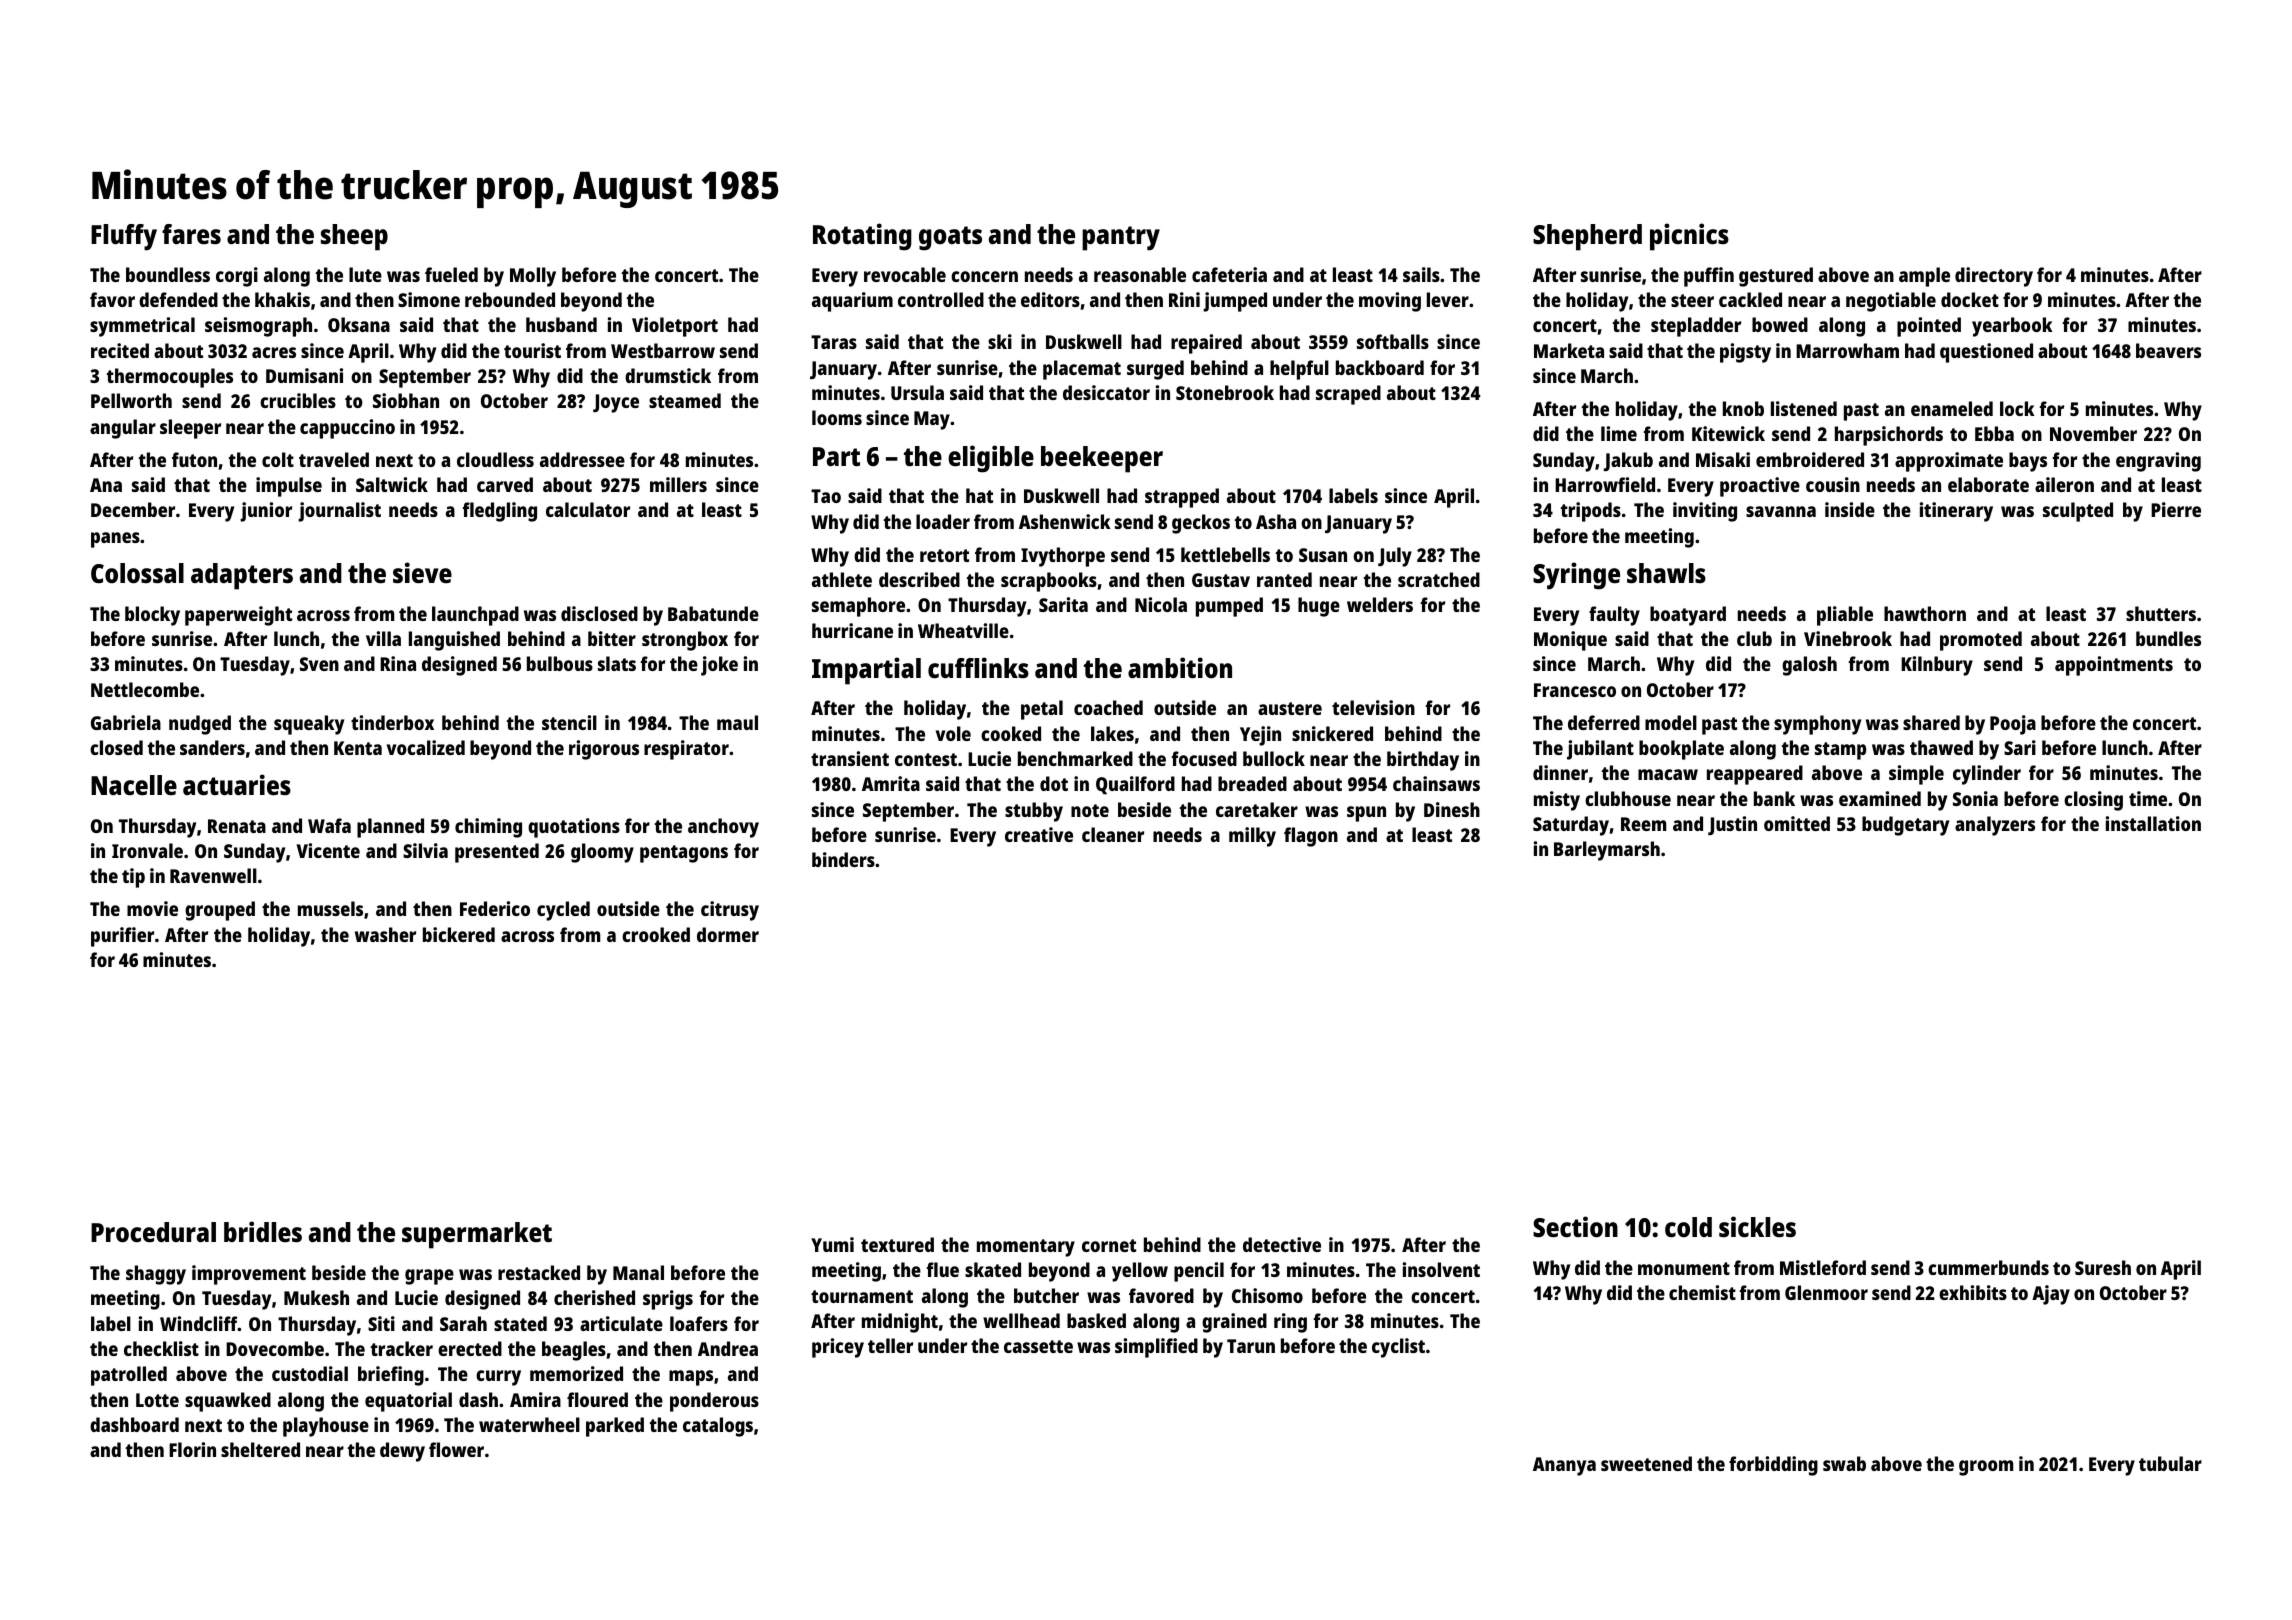 The image size is (2292, 1620). I want to click on sheep, so click(354, 237).
